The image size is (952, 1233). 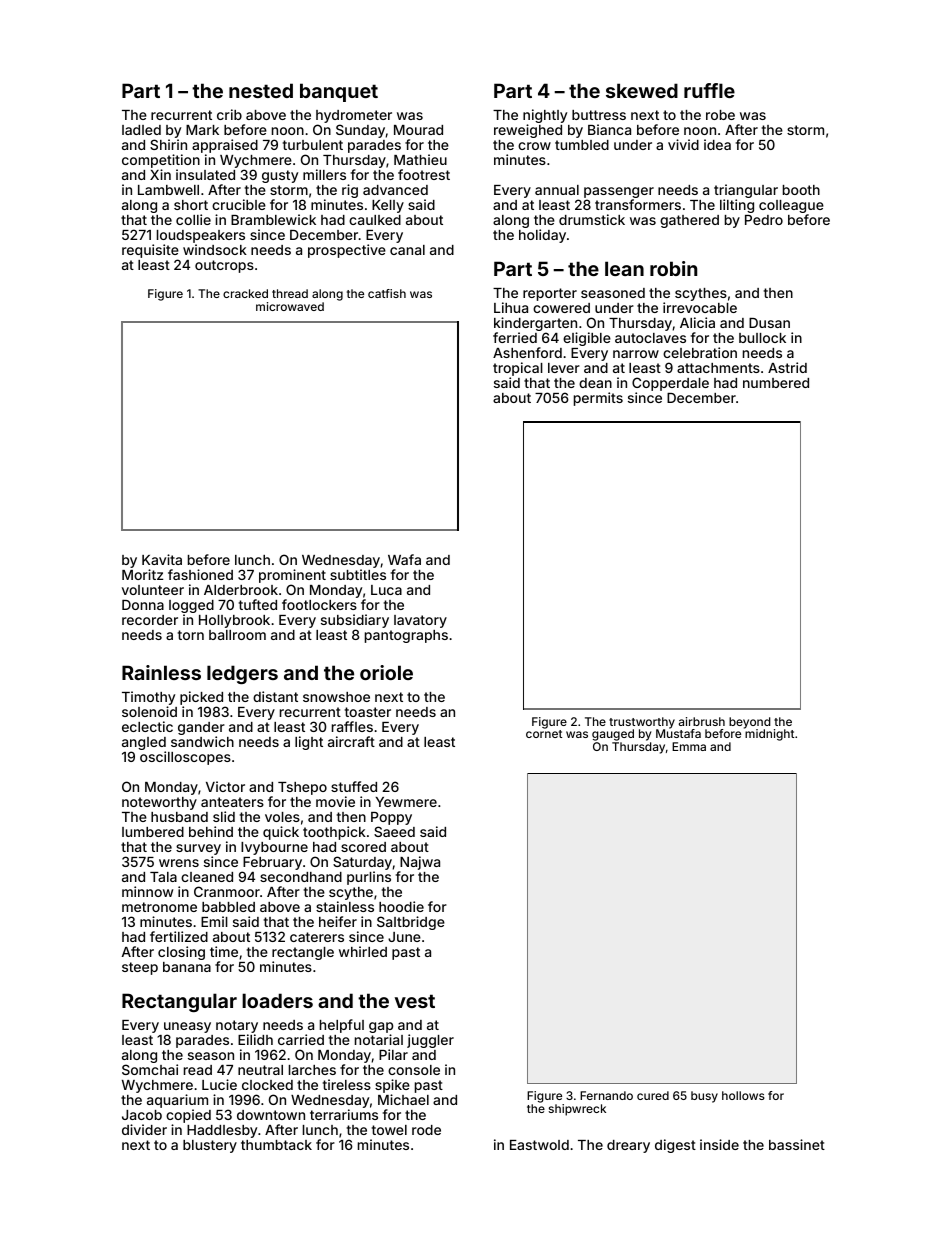 What do you see at coordinates (709, 90) in the screenshot?
I see `ruffle` at bounding box center [709, 90].
